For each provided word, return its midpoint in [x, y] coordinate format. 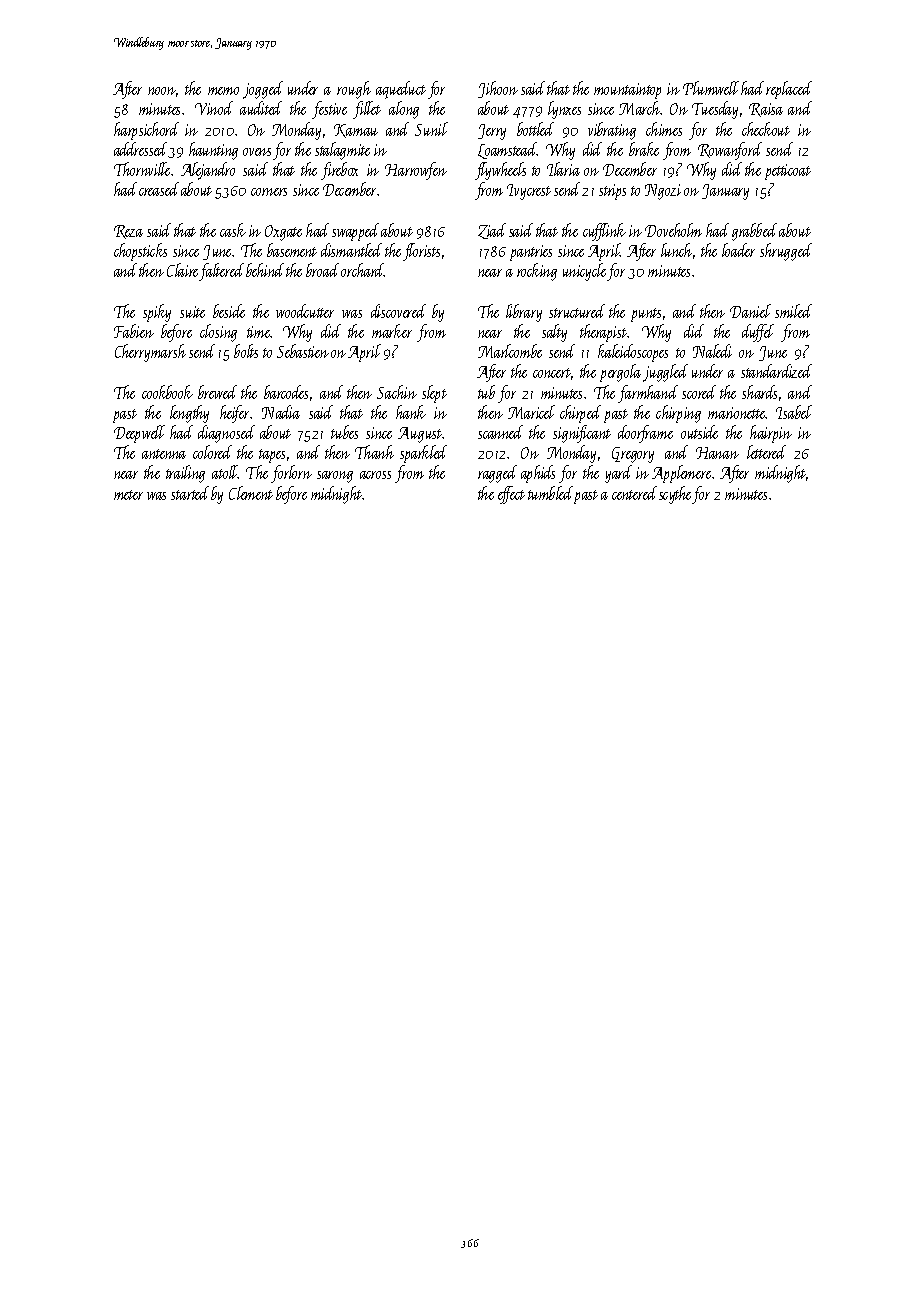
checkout [766, 129]
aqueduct [401, 90]
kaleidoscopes [633, 353]
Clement [251, 493]
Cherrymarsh [150, 353]
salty [554, 333]
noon [162, 91]
